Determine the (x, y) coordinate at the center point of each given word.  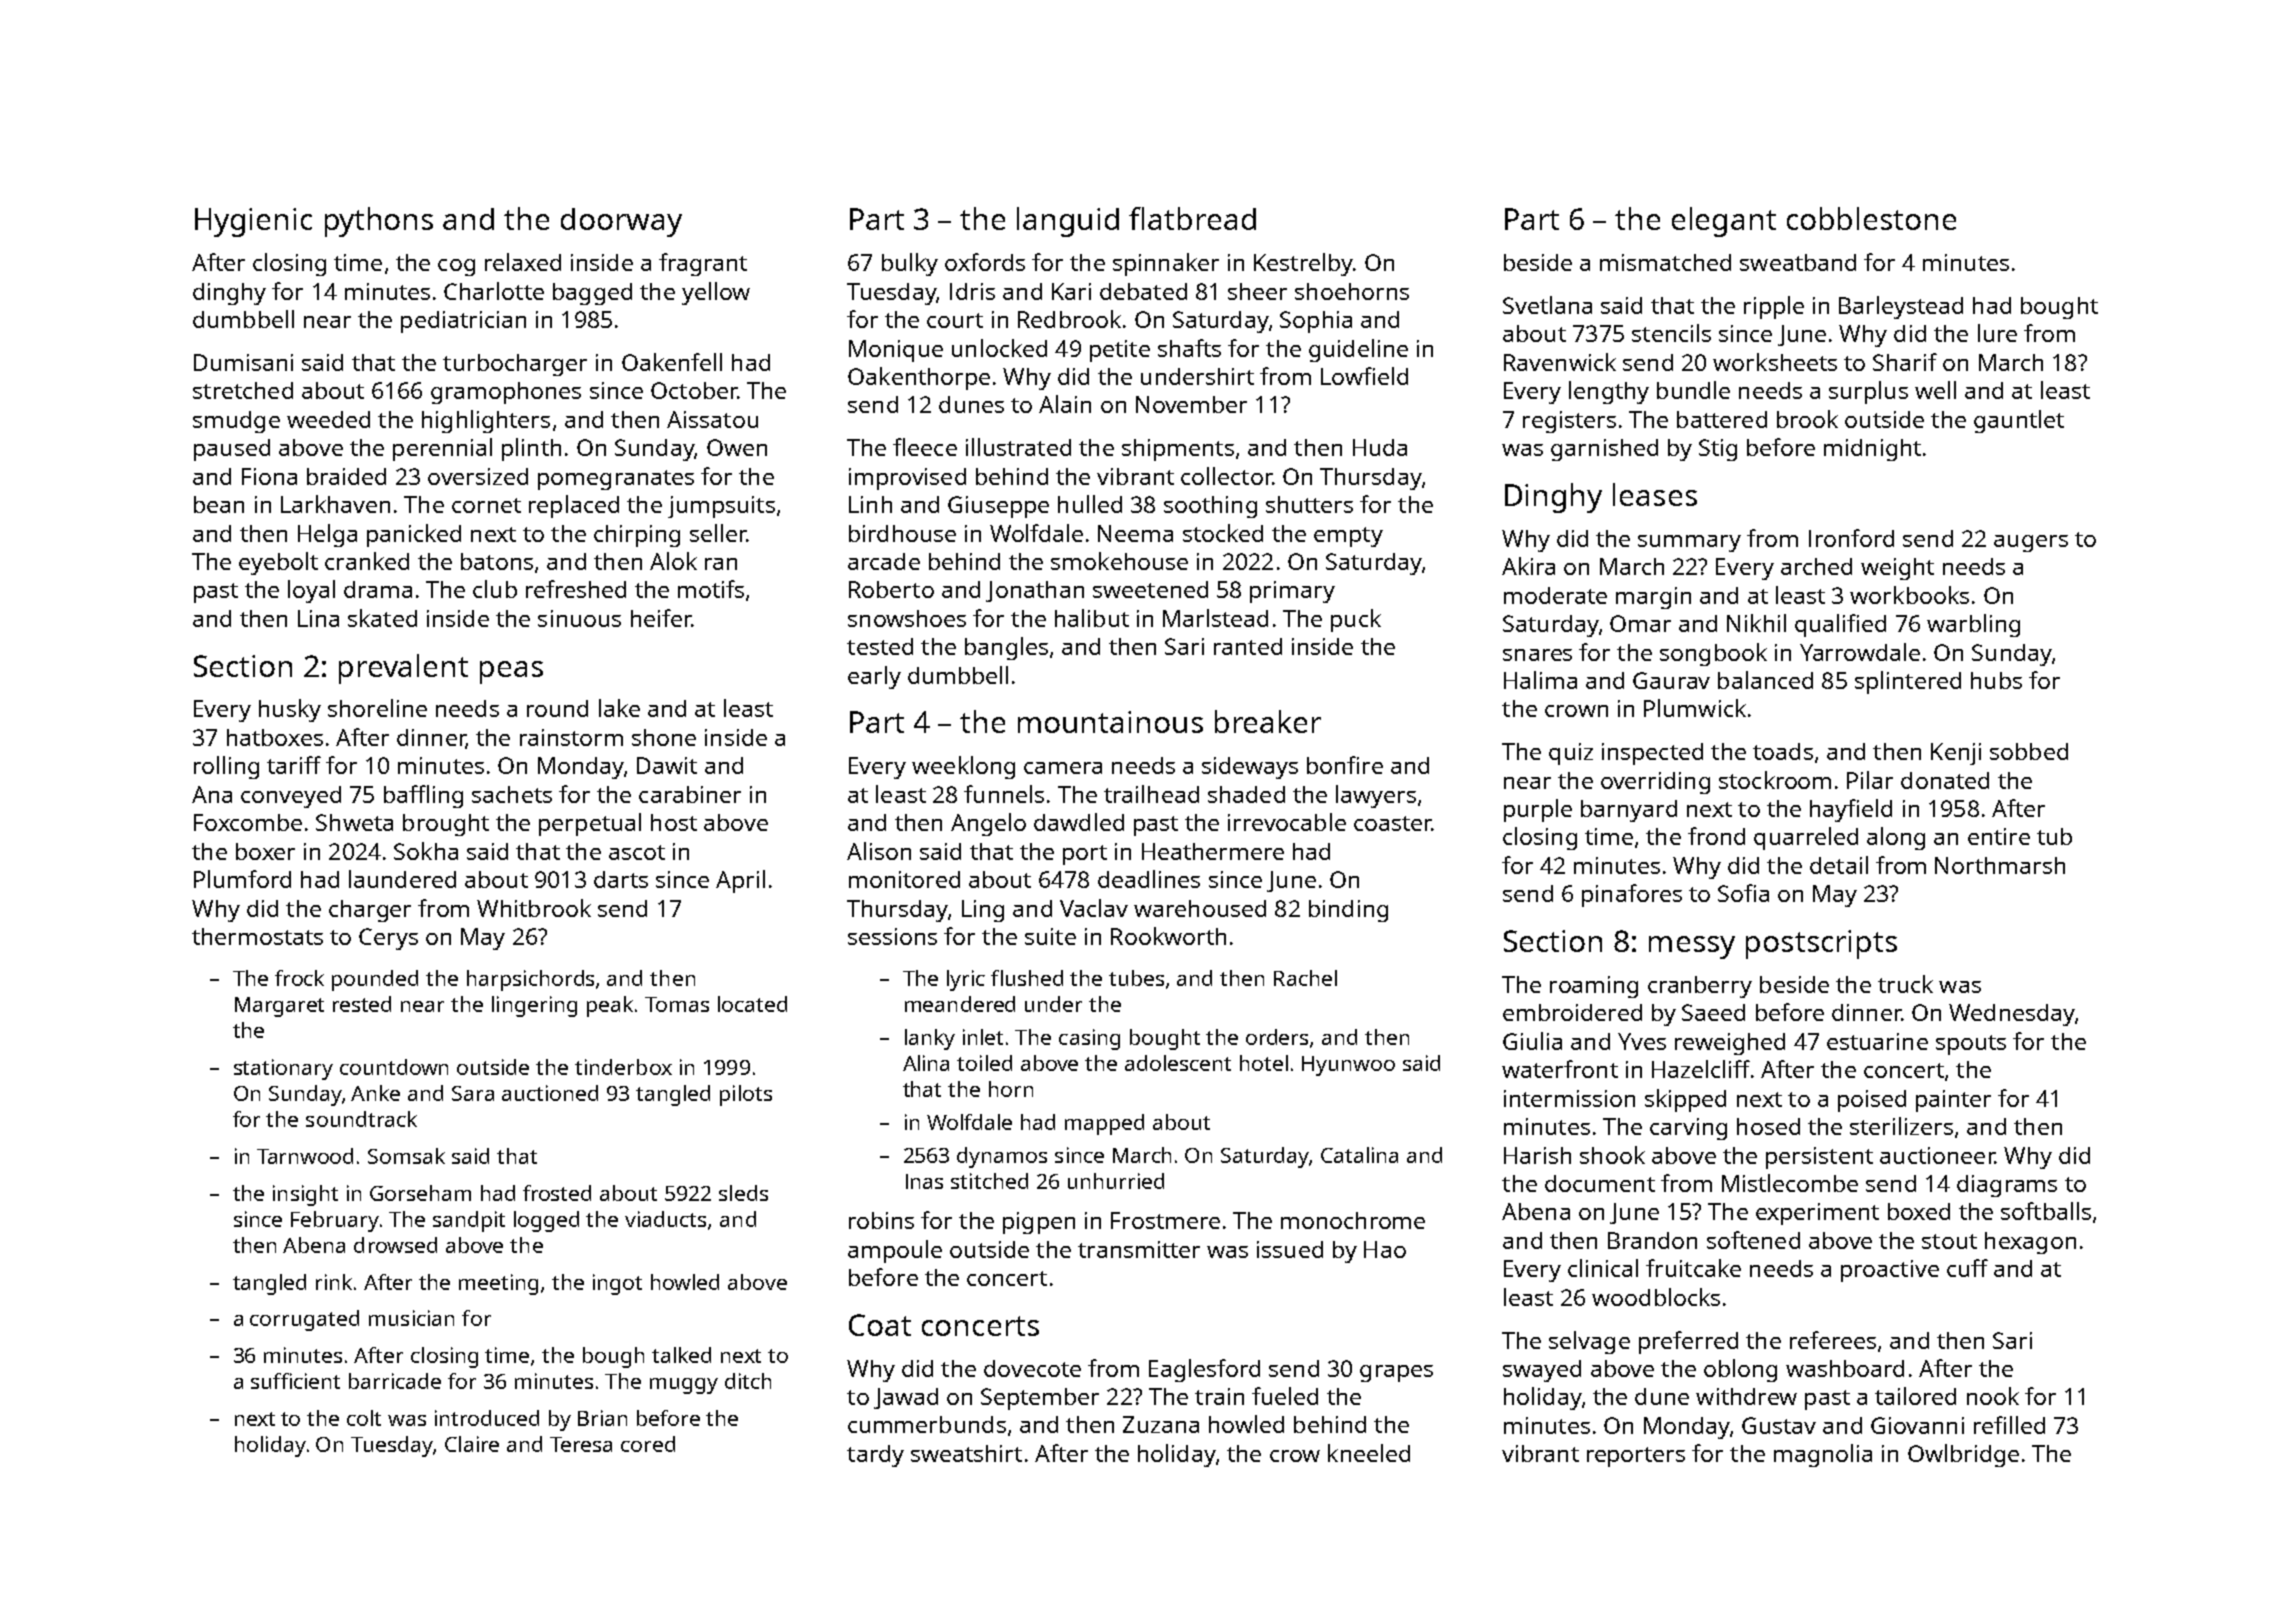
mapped (1104, 1124)
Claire (472, 1444)
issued (1290, 1249)
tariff (294, 765)
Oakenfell (672, 362)
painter (1953, 1101)
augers (2031, 543)
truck (1905, 984)
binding (1348, 911)
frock (299, 978)
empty (1348, 537)
